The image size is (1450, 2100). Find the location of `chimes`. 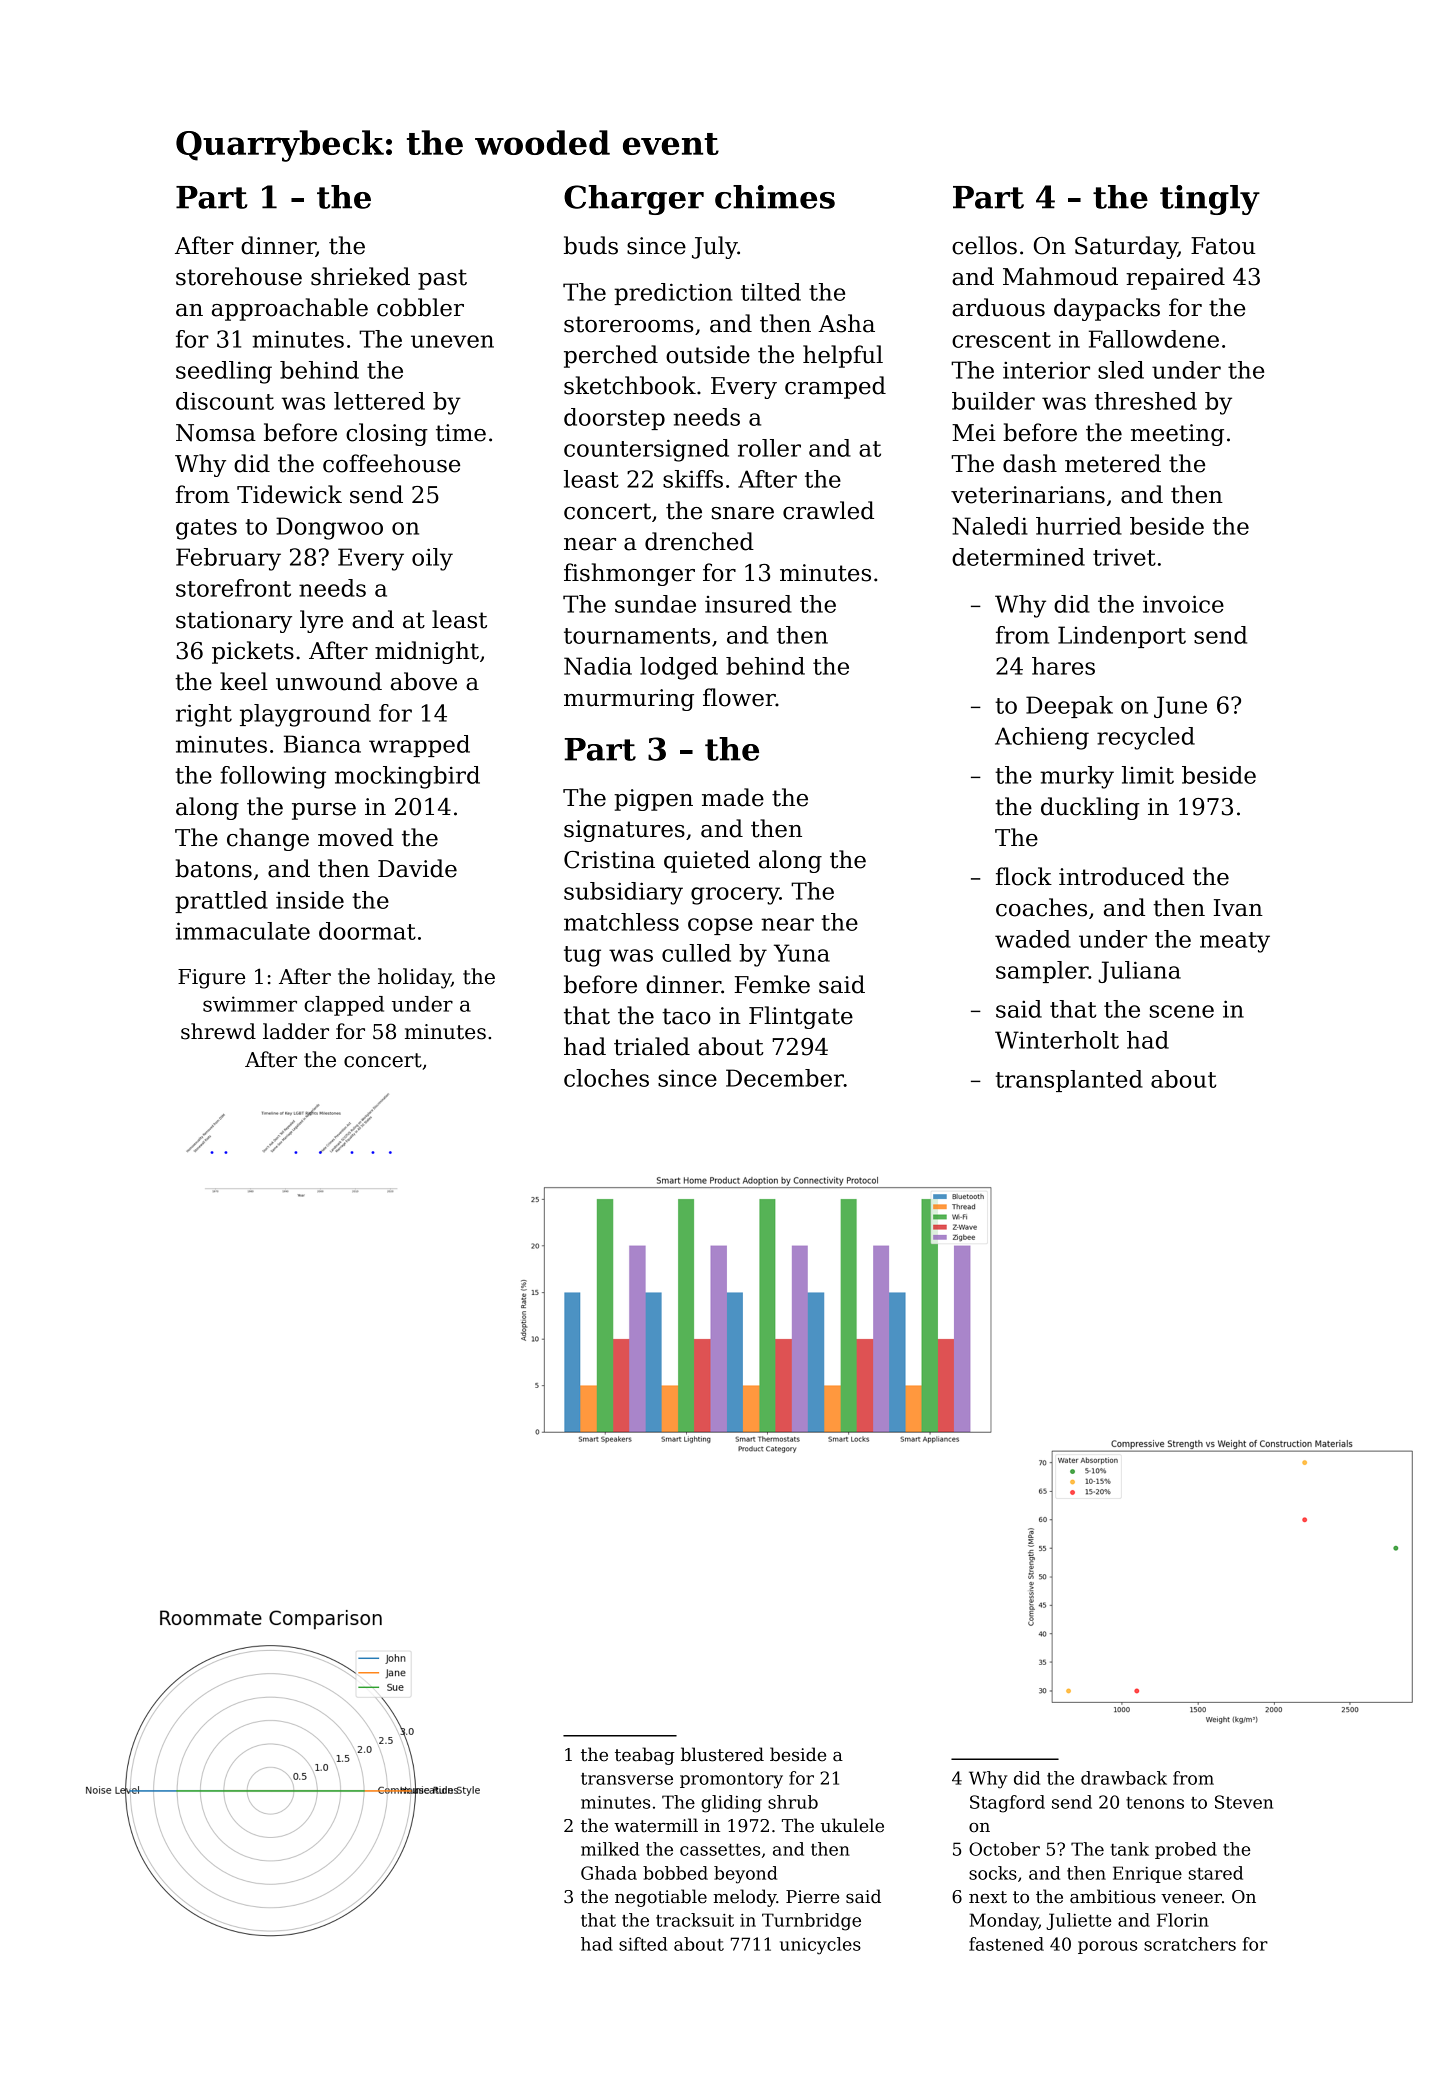

chimes is located at coordinates (775, 197).
